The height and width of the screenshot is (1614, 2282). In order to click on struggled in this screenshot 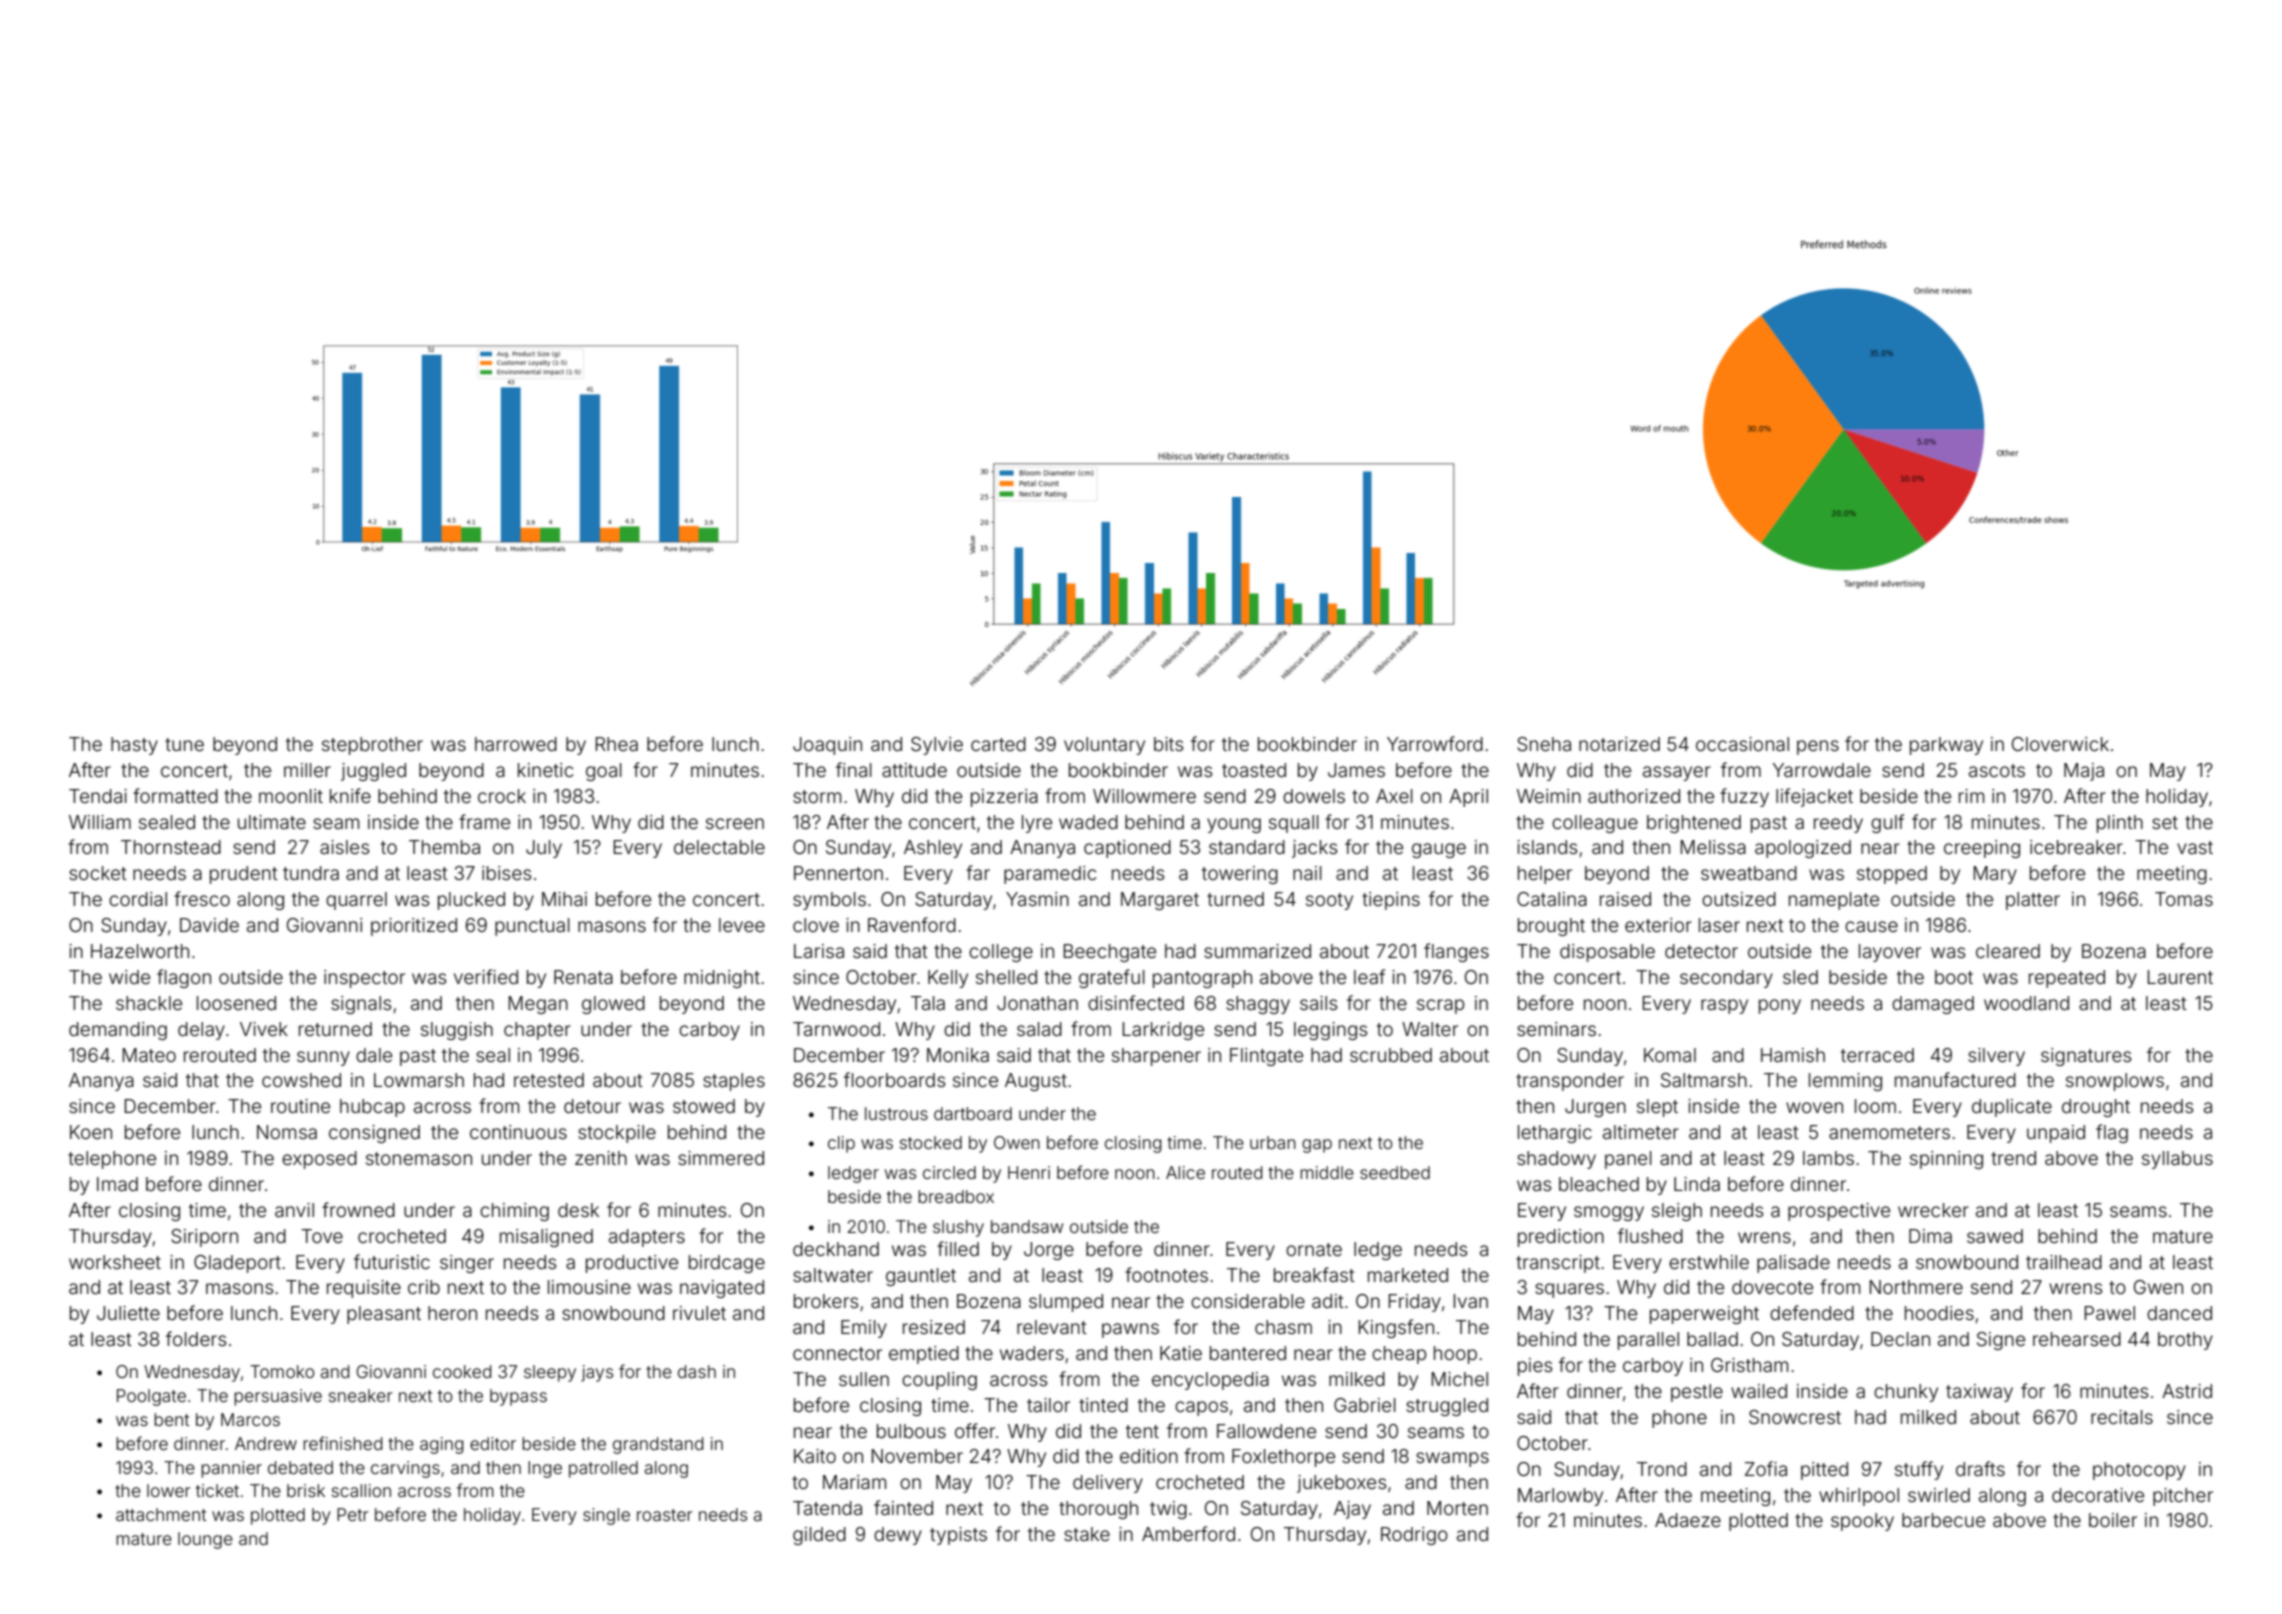, I will do `click(1447, 1407)`.
